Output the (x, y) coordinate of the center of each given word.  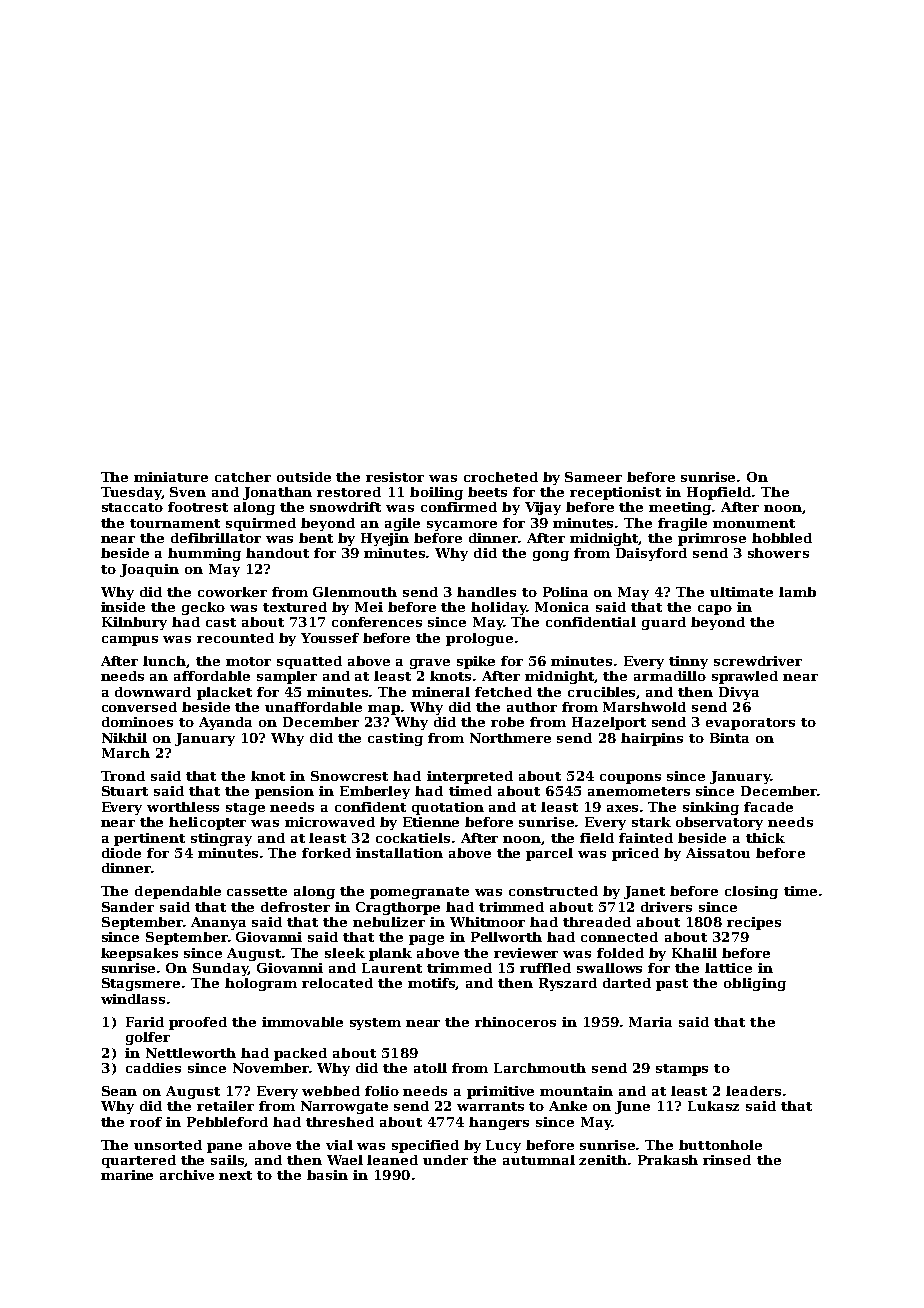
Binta (729, 738)
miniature (171, 477)
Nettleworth (191, 1053)
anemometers (639, 791)
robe (507, 722)
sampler (287, 677)
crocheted (501, 477)
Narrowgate (344, 1107)
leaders (753, 1091)
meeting (680, 508)
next (235, 1175)
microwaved (330, 822)
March (126, 753)
